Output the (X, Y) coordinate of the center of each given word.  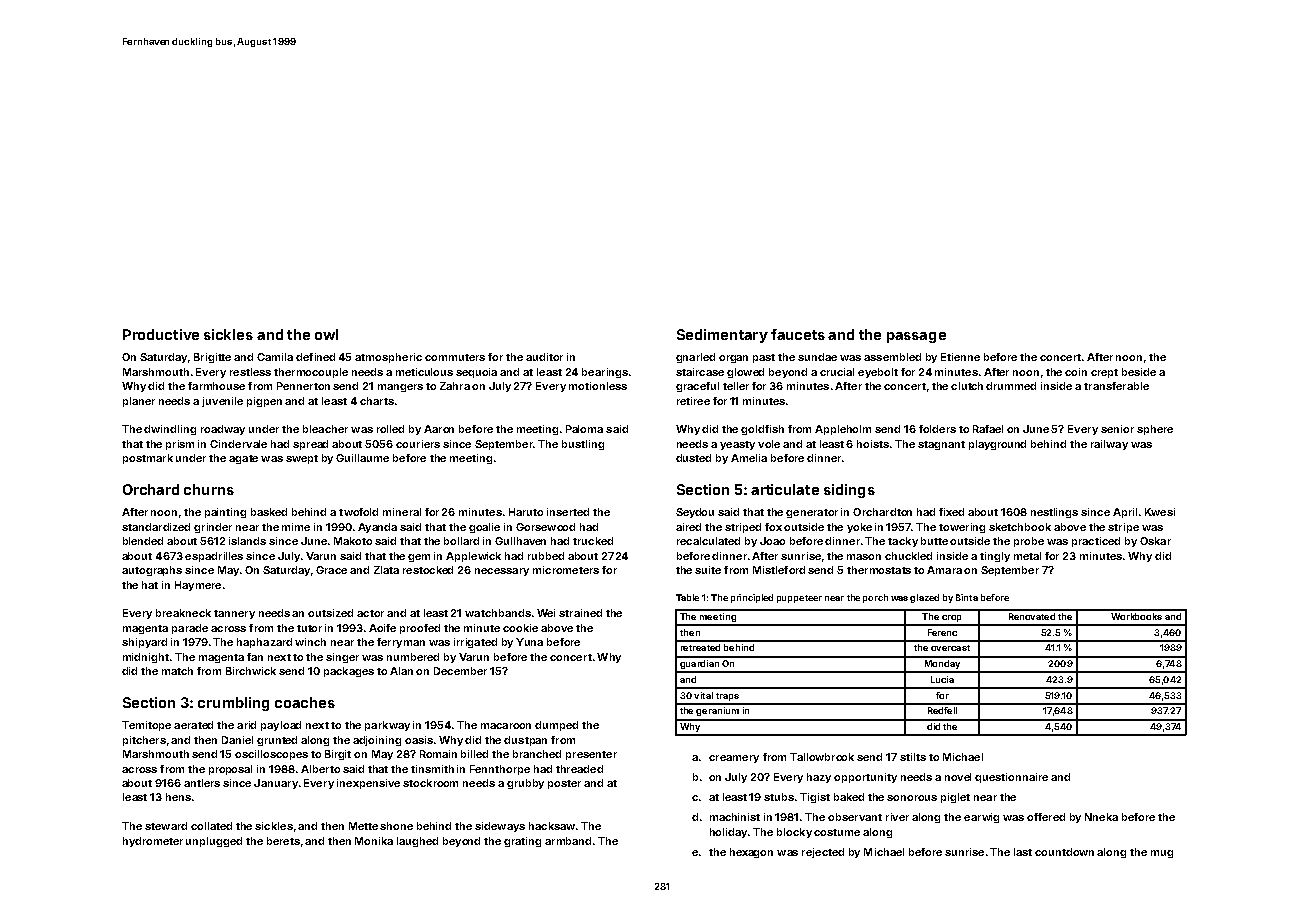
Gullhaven (520, 541)
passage (916, 337)
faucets (798, 334)
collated (211, 826)
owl (326, 334)
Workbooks (1136, 616)
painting (225, 513)
